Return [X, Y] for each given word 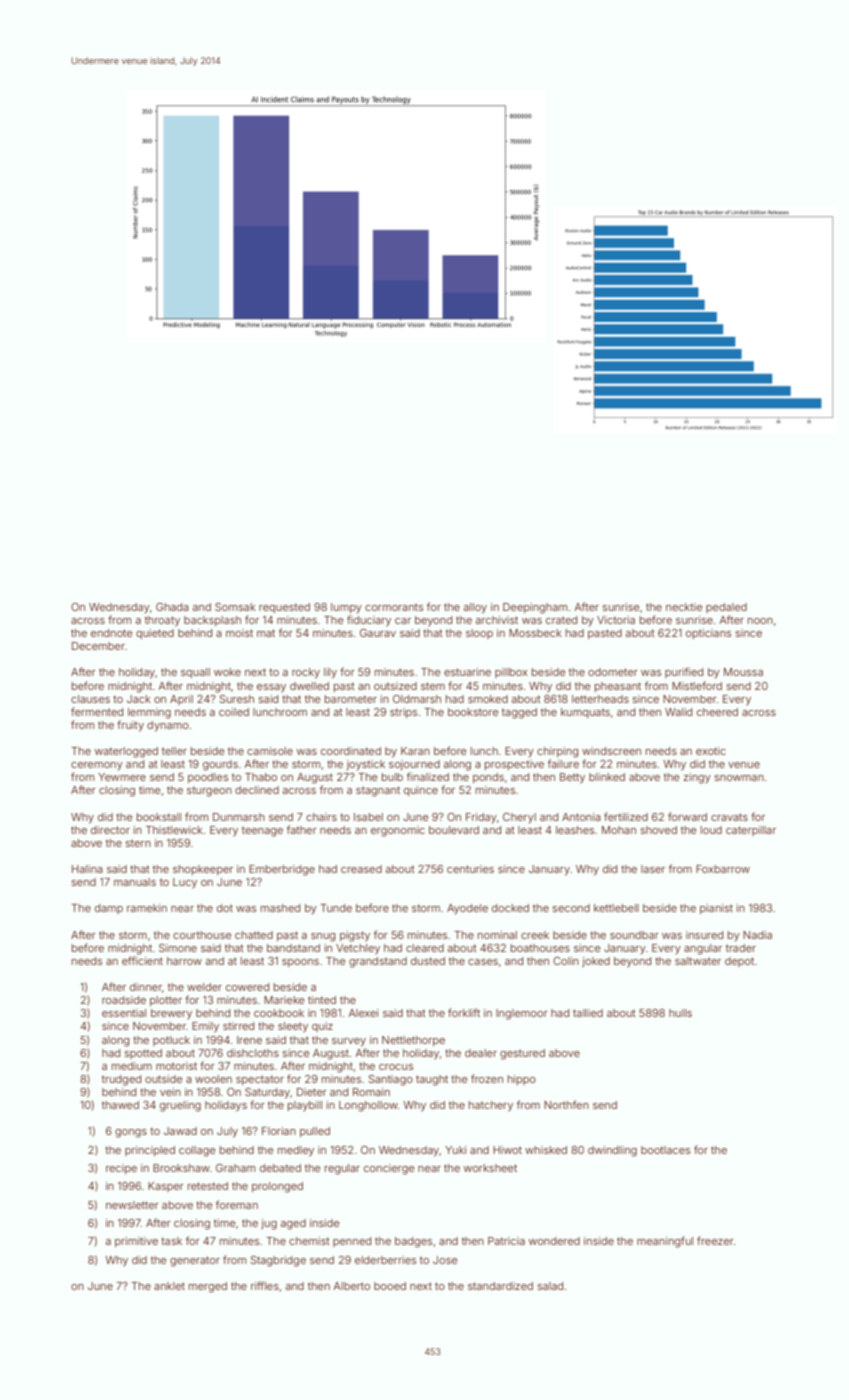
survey [349, 1042]
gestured [522, 1054]
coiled [234, 712]
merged [208, 1287]
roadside [124, 1000]
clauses [90, 699]
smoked [488, 699]
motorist [176, 1066]
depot [739, 962]
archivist [497, 620]
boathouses [540, 948]
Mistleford [697, 685]
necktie [684, 607]
